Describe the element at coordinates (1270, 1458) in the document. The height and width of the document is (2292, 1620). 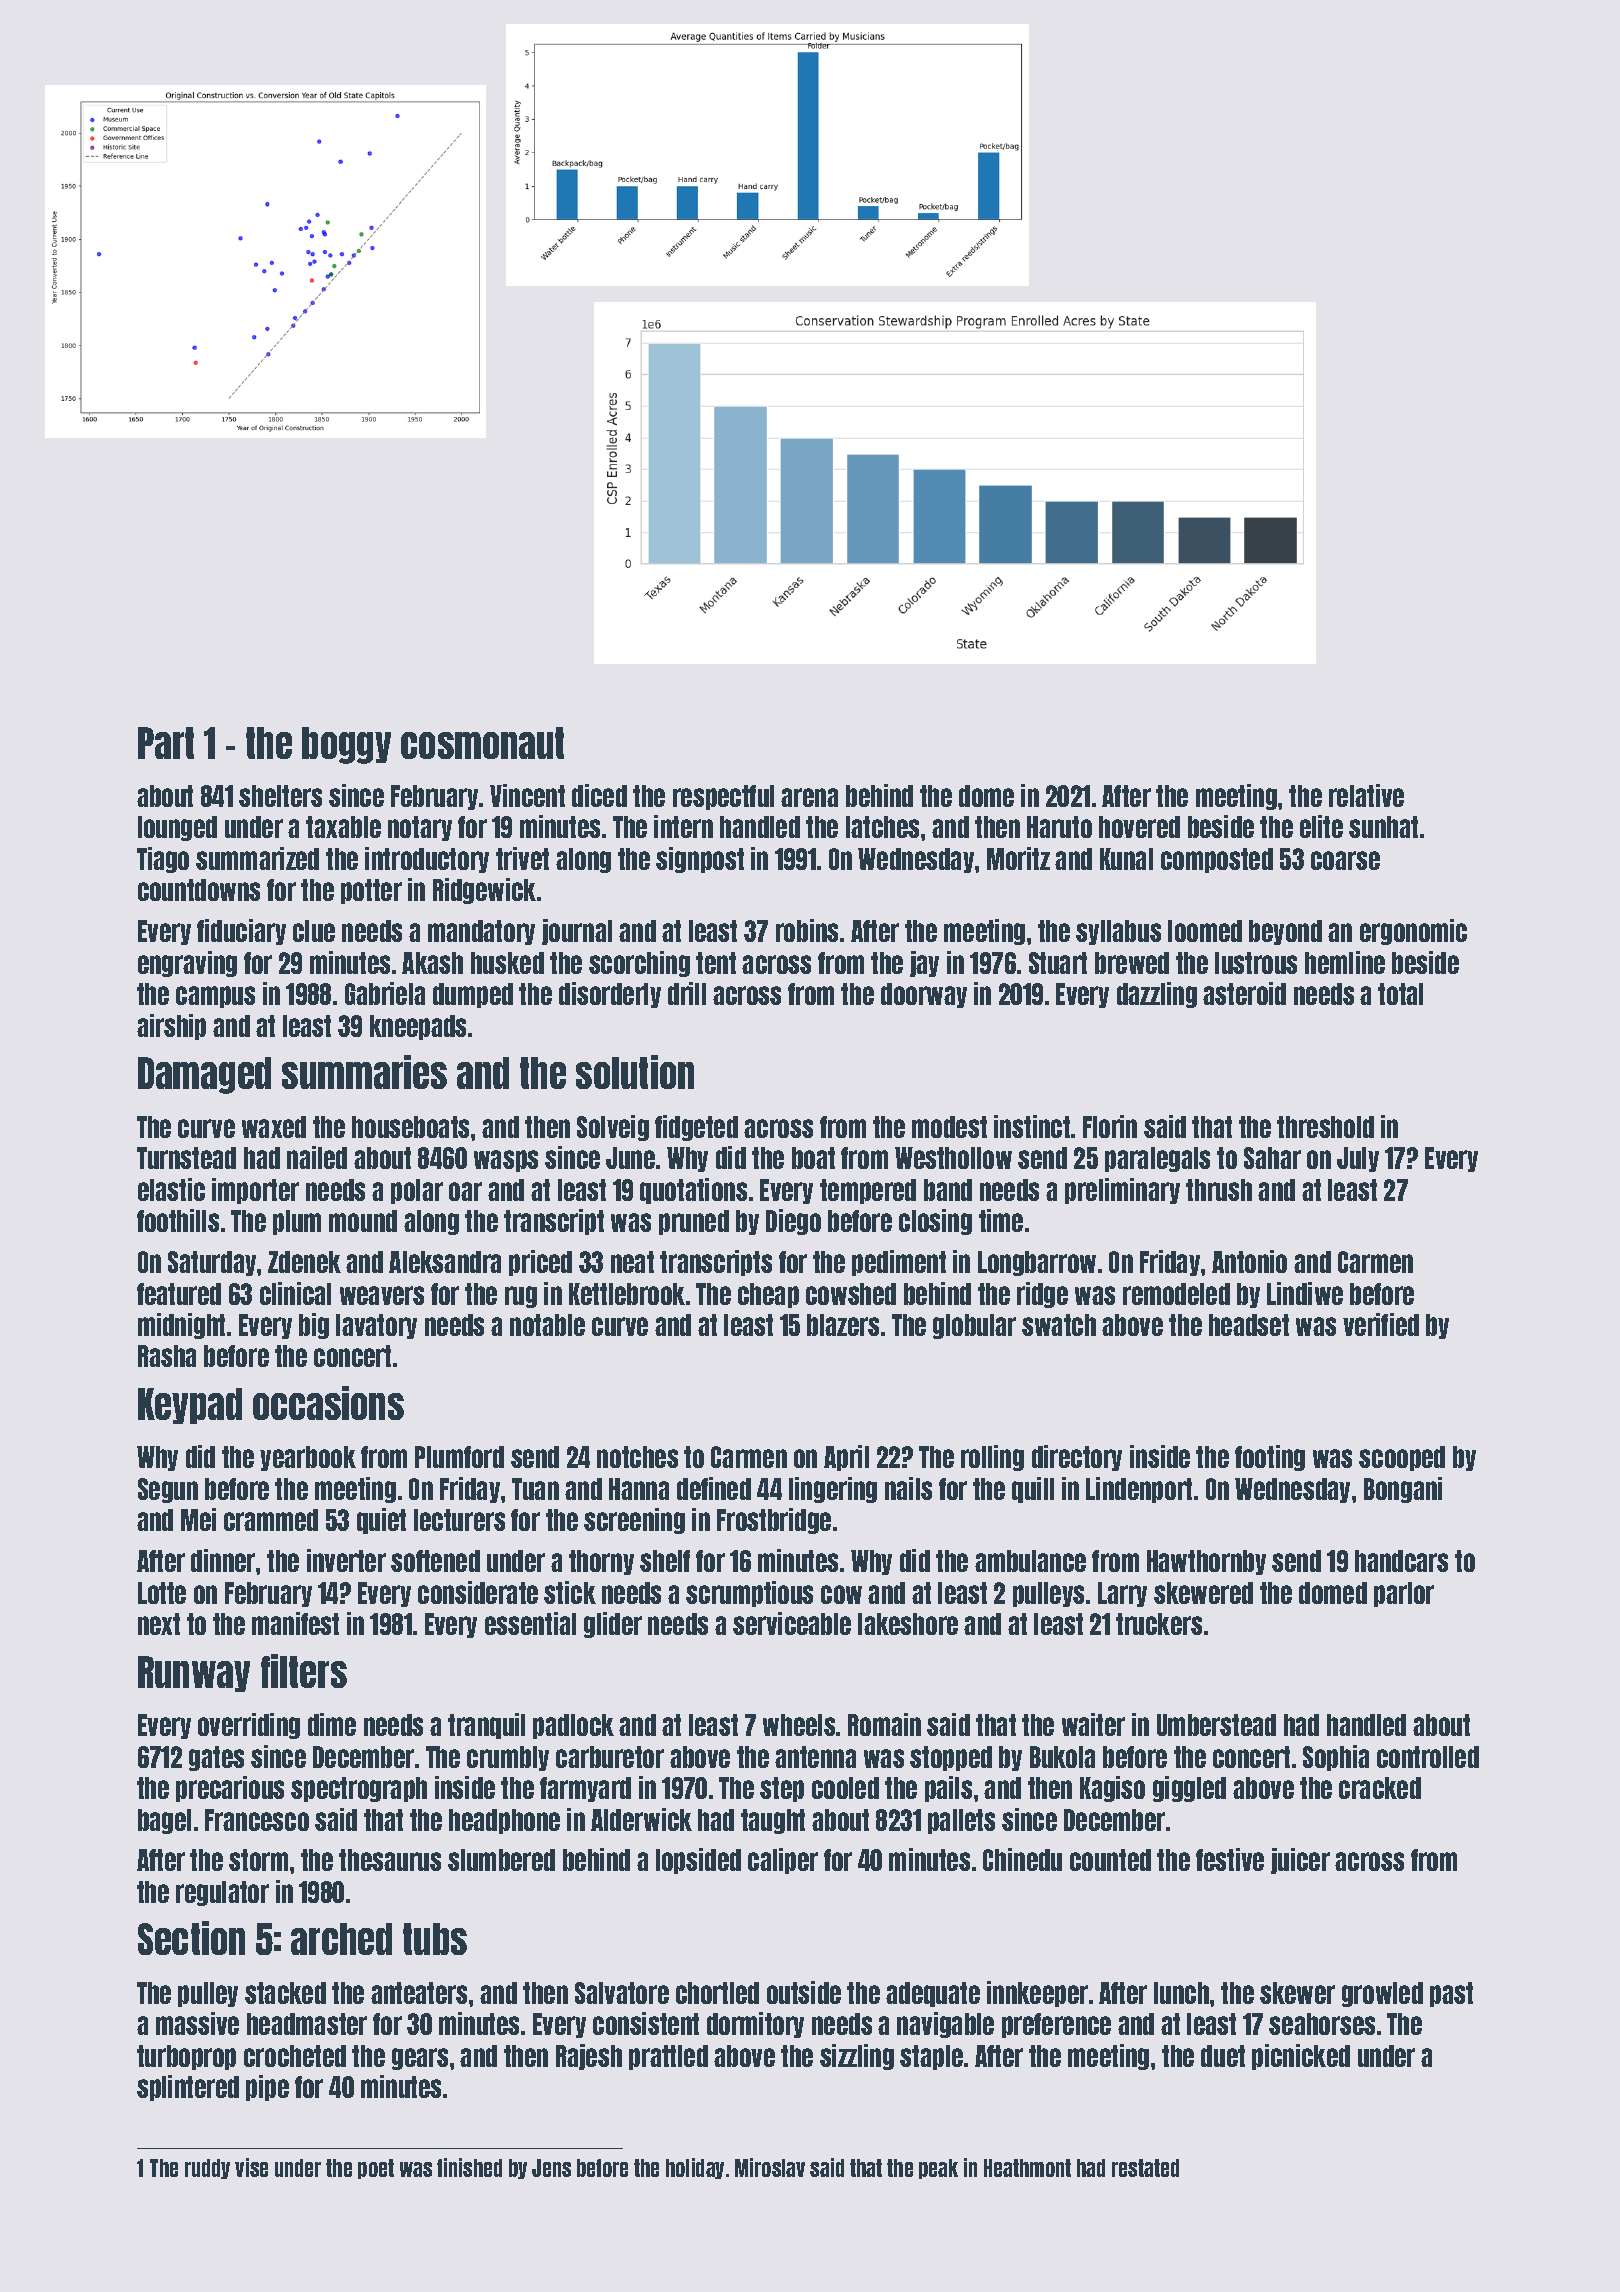
I see `footing` at that location.
